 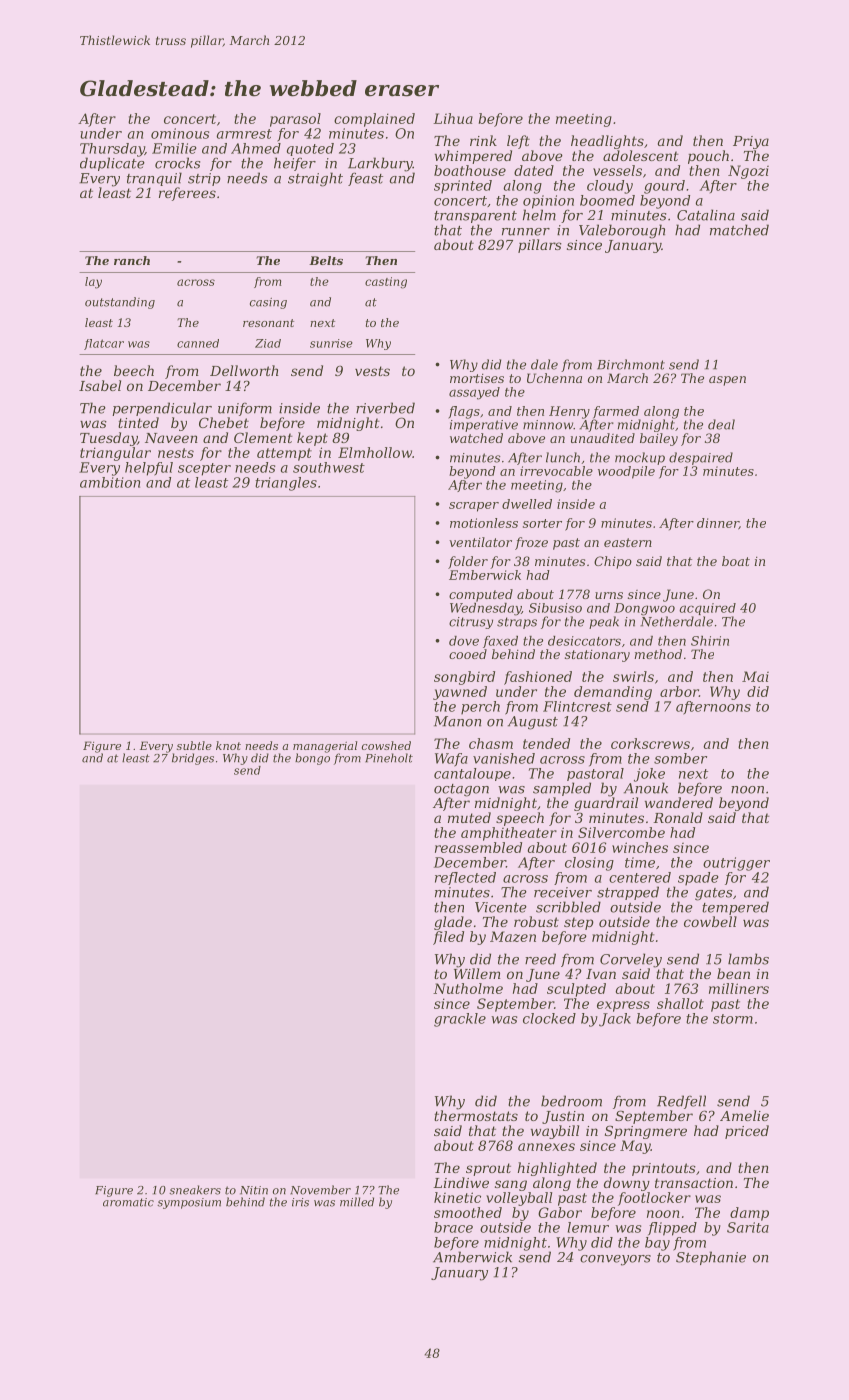 I want to click on conveyors, so click(x=615, y=1260).
